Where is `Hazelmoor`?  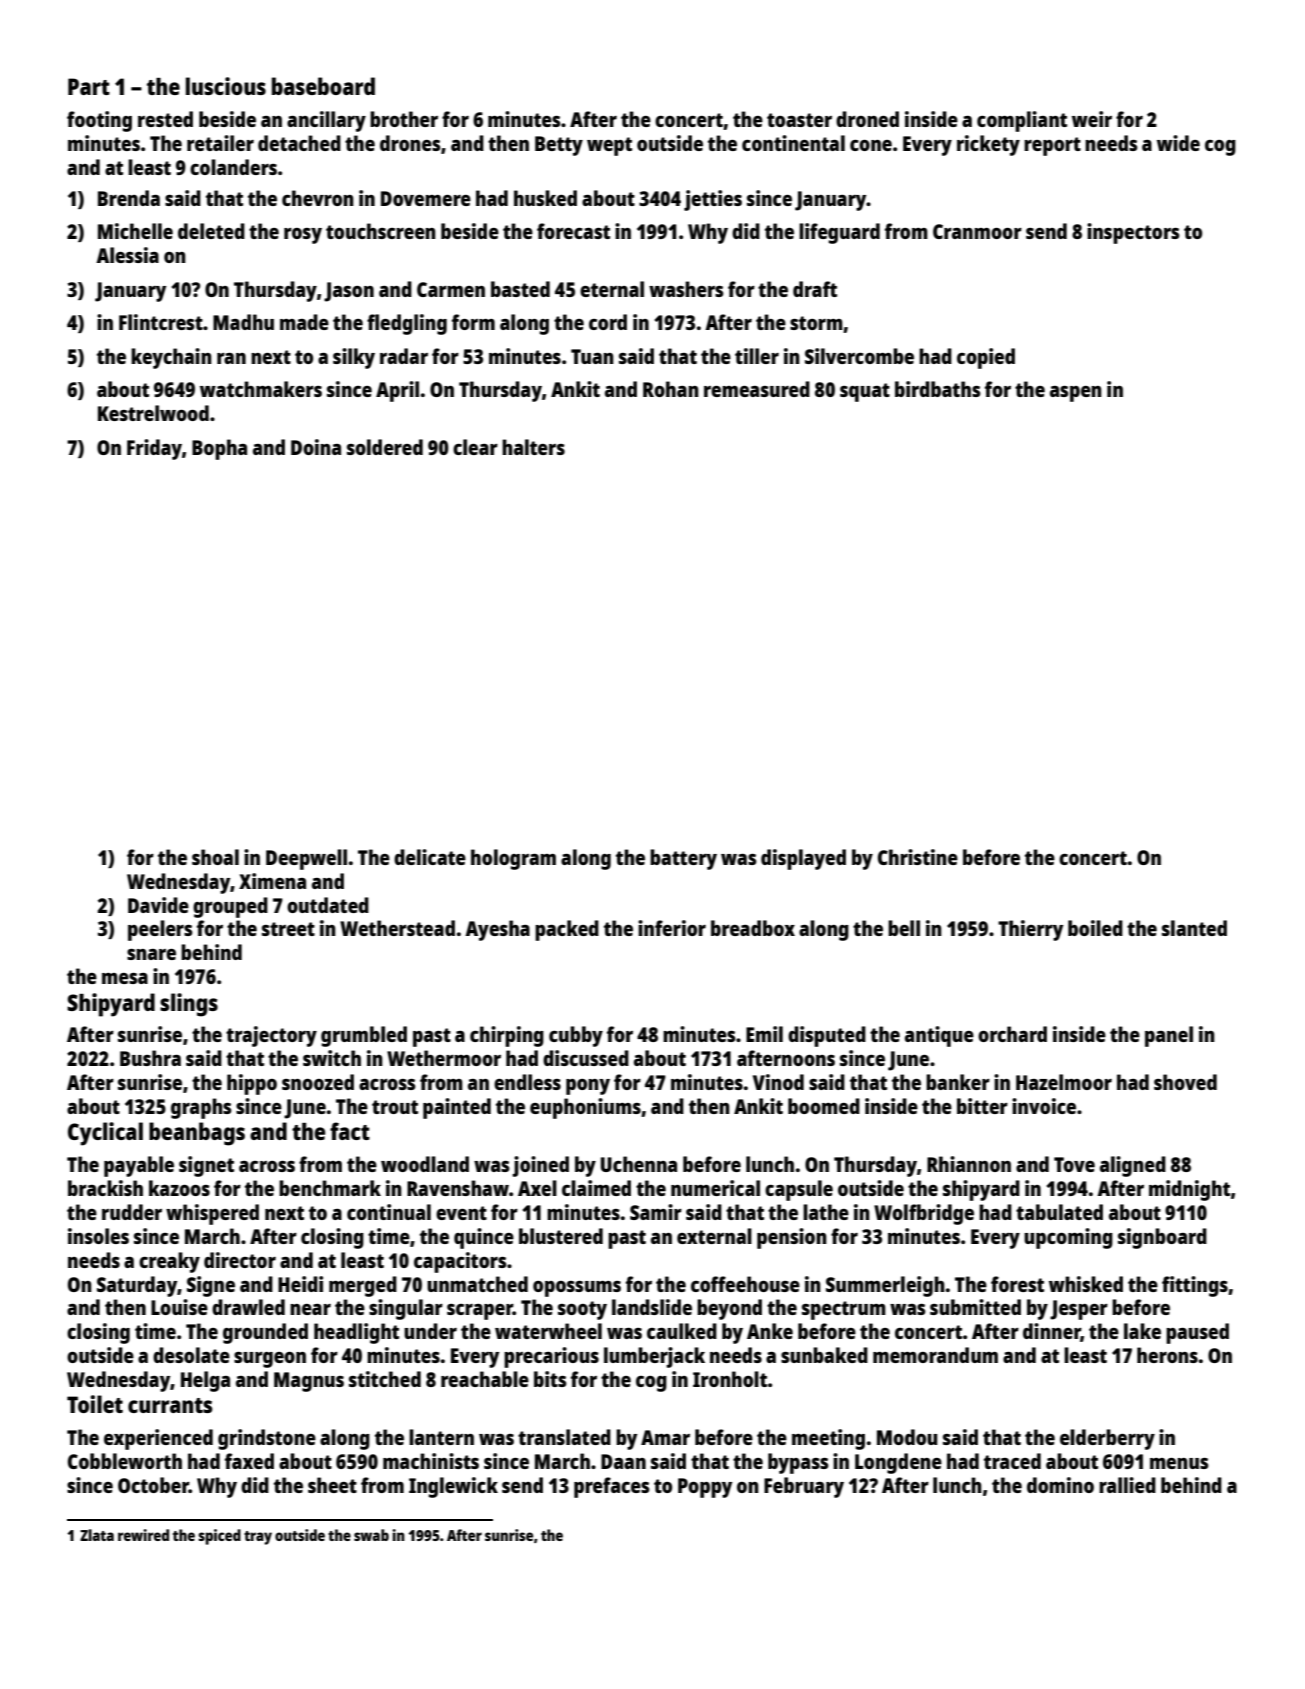 Hazelmoor is located at coordinates (1064, 1082).
